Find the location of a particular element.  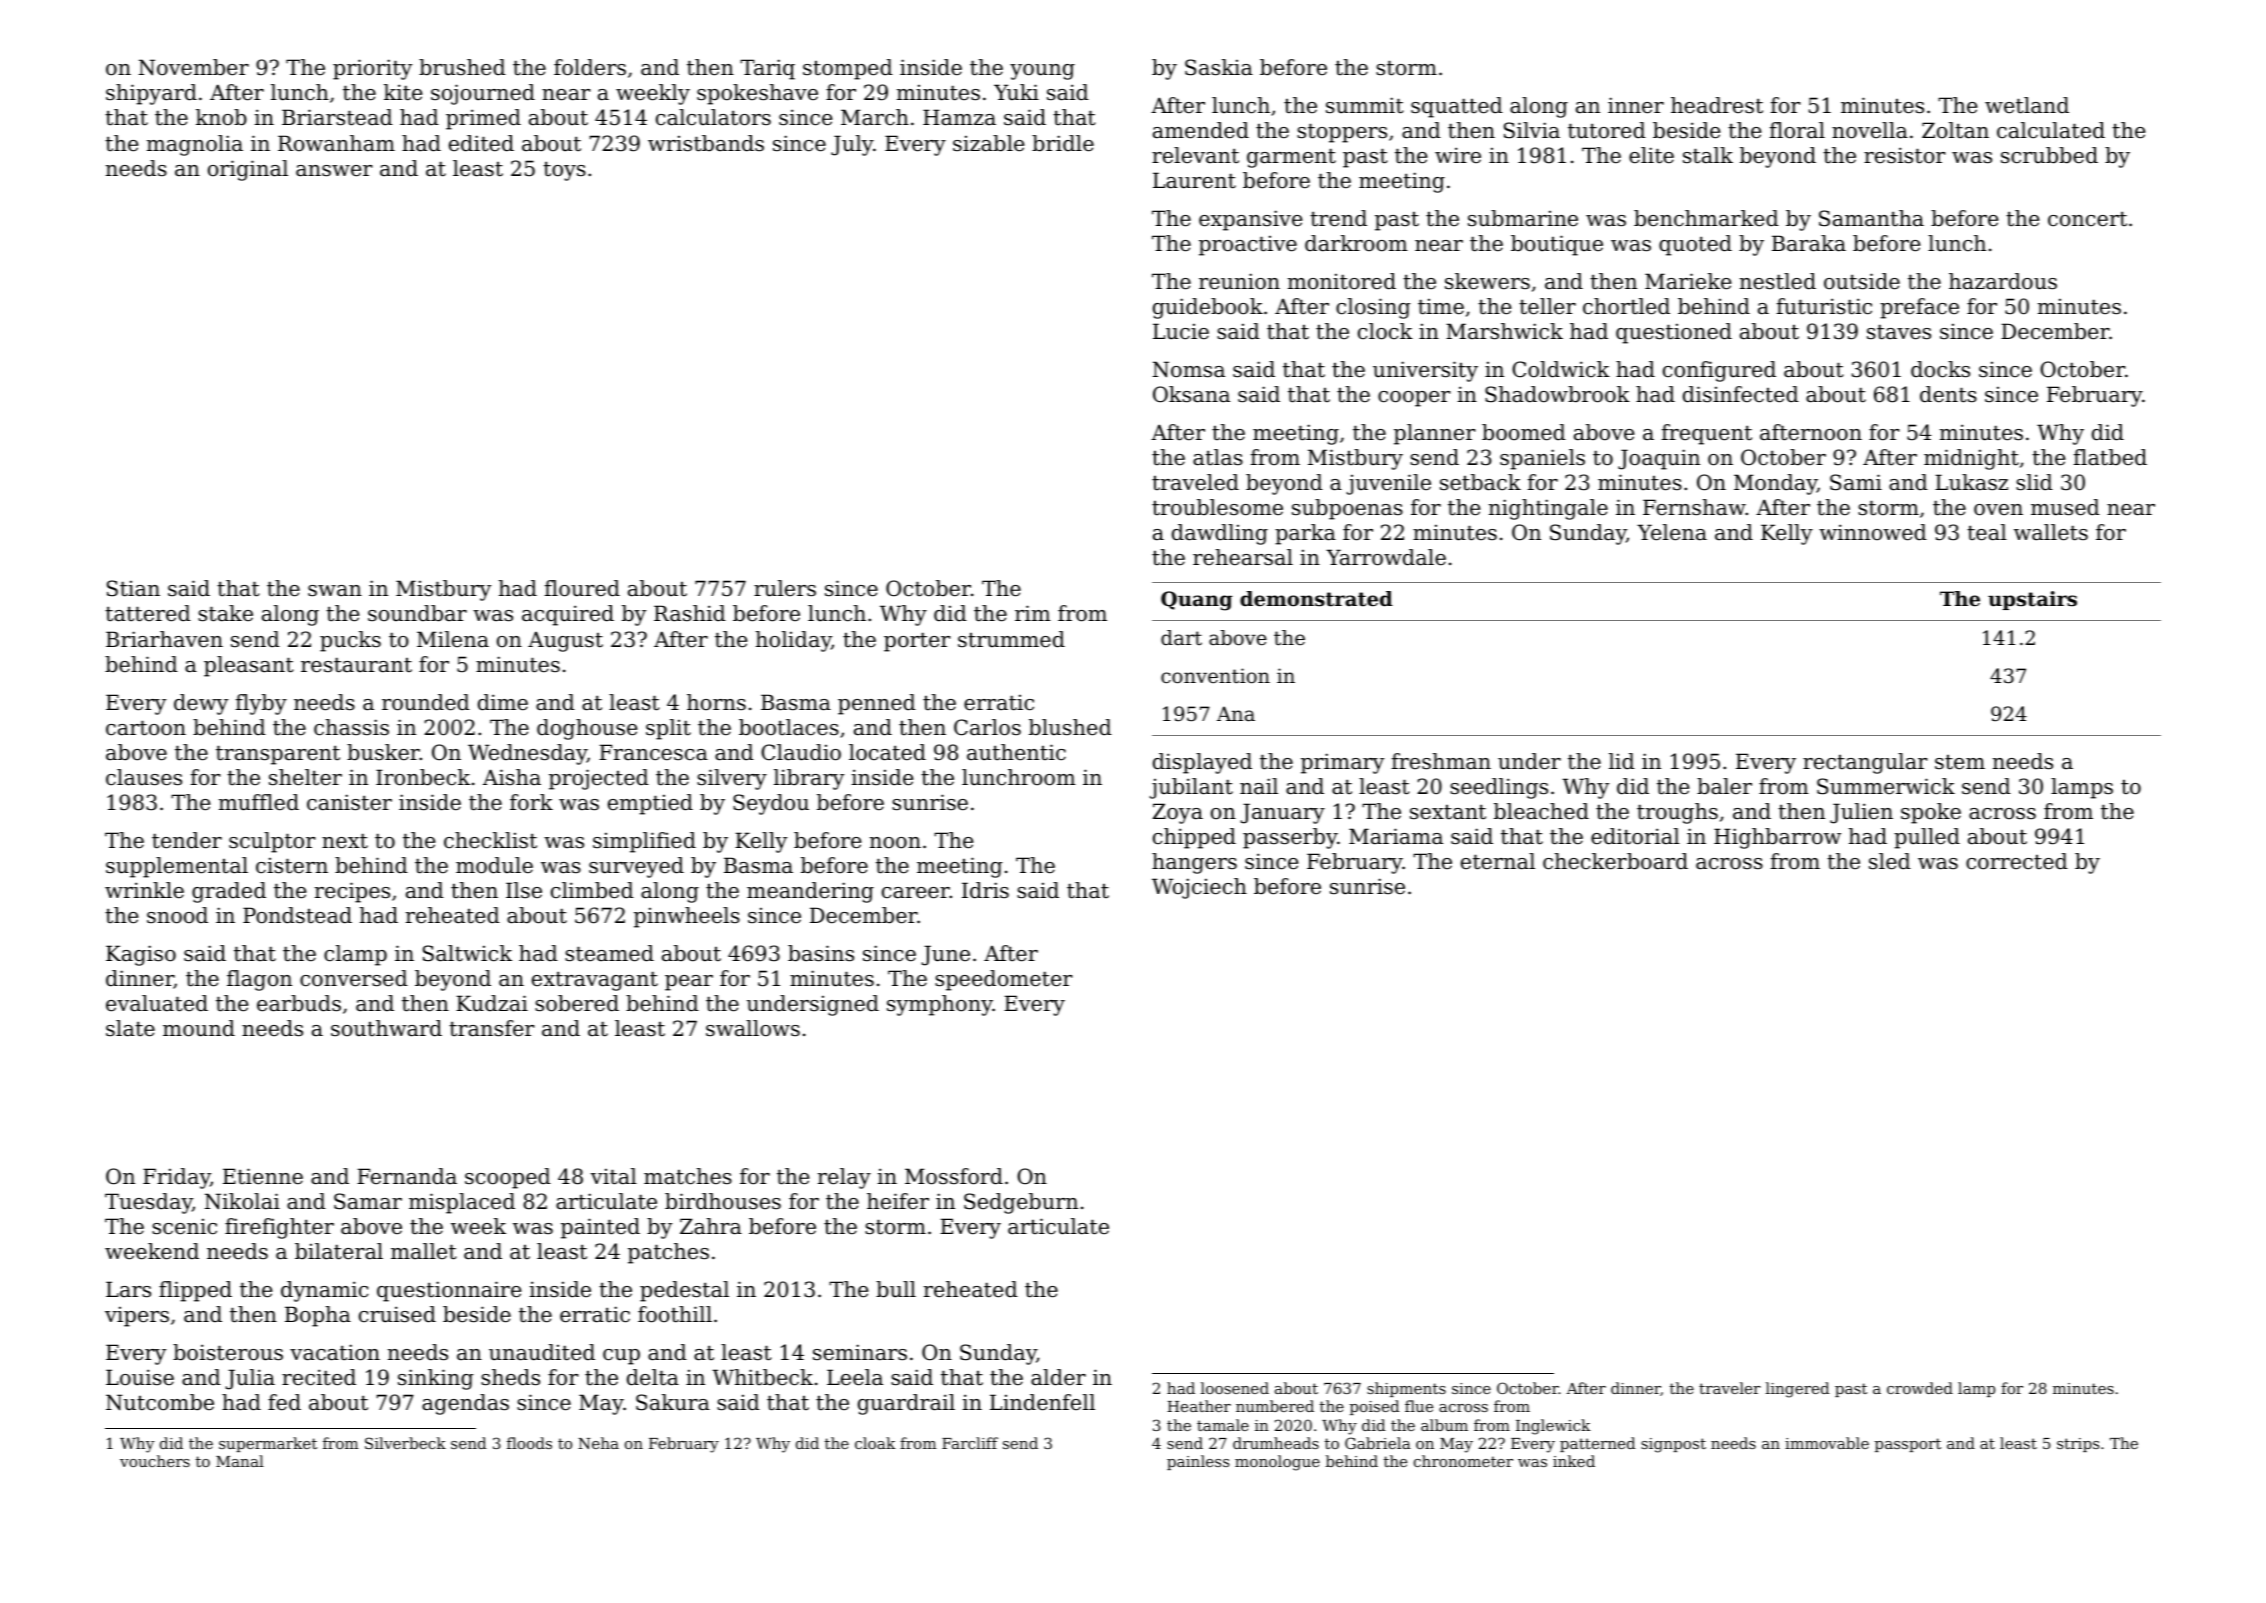

blushed is located at coordinates (1070, 727).
